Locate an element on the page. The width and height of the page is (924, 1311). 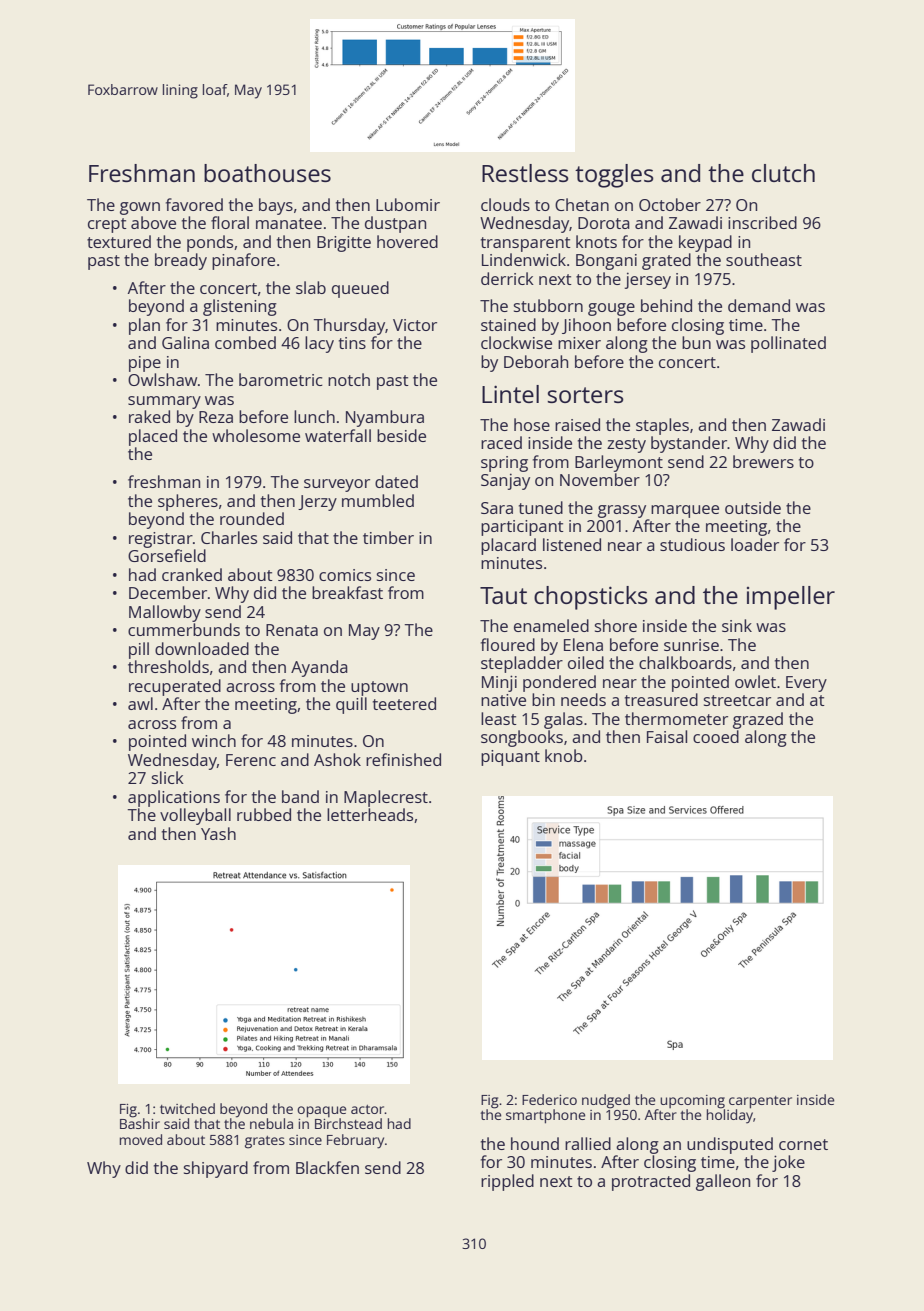
loader is located at coordinates (755, 544).
